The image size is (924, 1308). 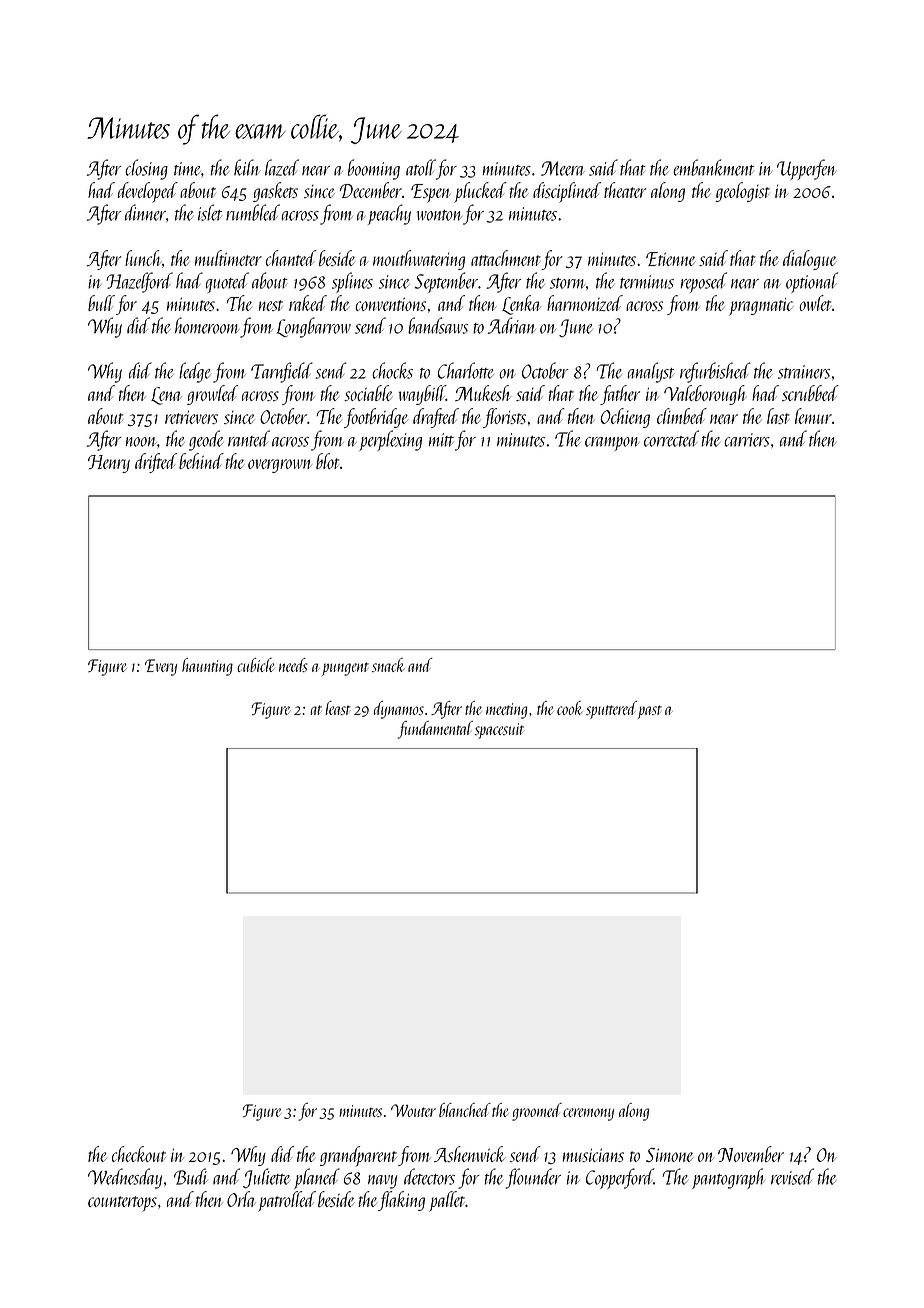 What do you see at coordinates (338, 708) in the document?
I see `least` at bounding box center [338, 708].
